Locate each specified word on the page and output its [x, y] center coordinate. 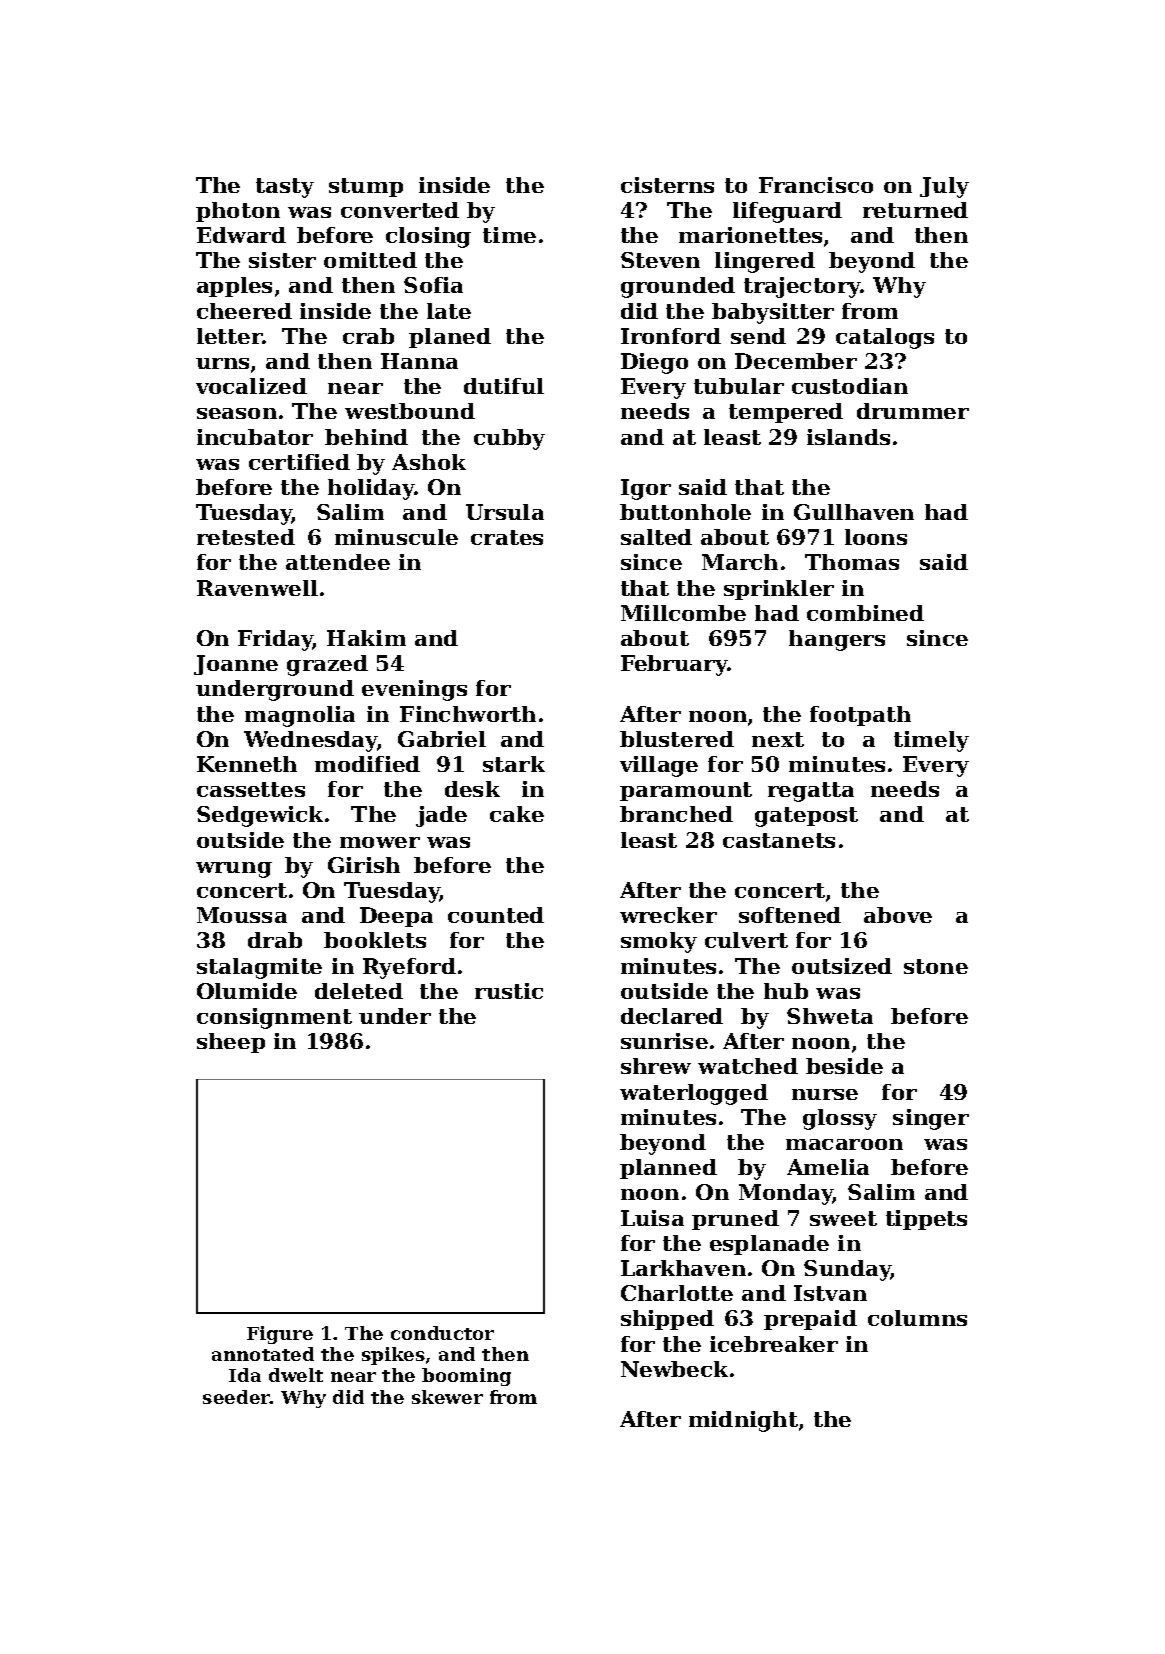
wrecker [668, 915]
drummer [913, 411]
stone [936, 966]
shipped [667, 1320]
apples [234, 287]
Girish [364, 865]
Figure [280, 1335]
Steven [660, 260]
